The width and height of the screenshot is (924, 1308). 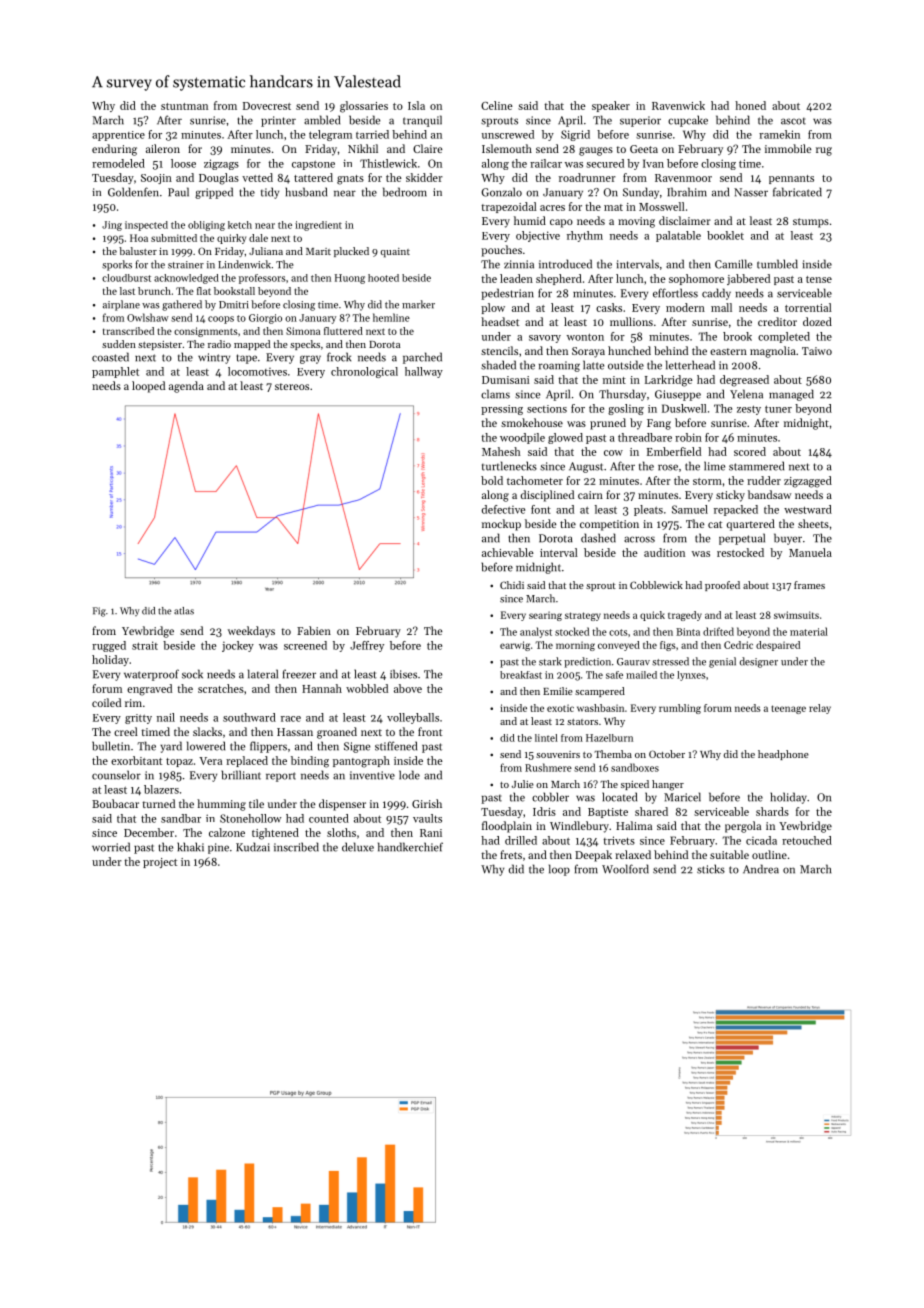 What do you see at coordinates (492, 480) in the screenshot?
I see `bold` at bounding box center [492, 480].
